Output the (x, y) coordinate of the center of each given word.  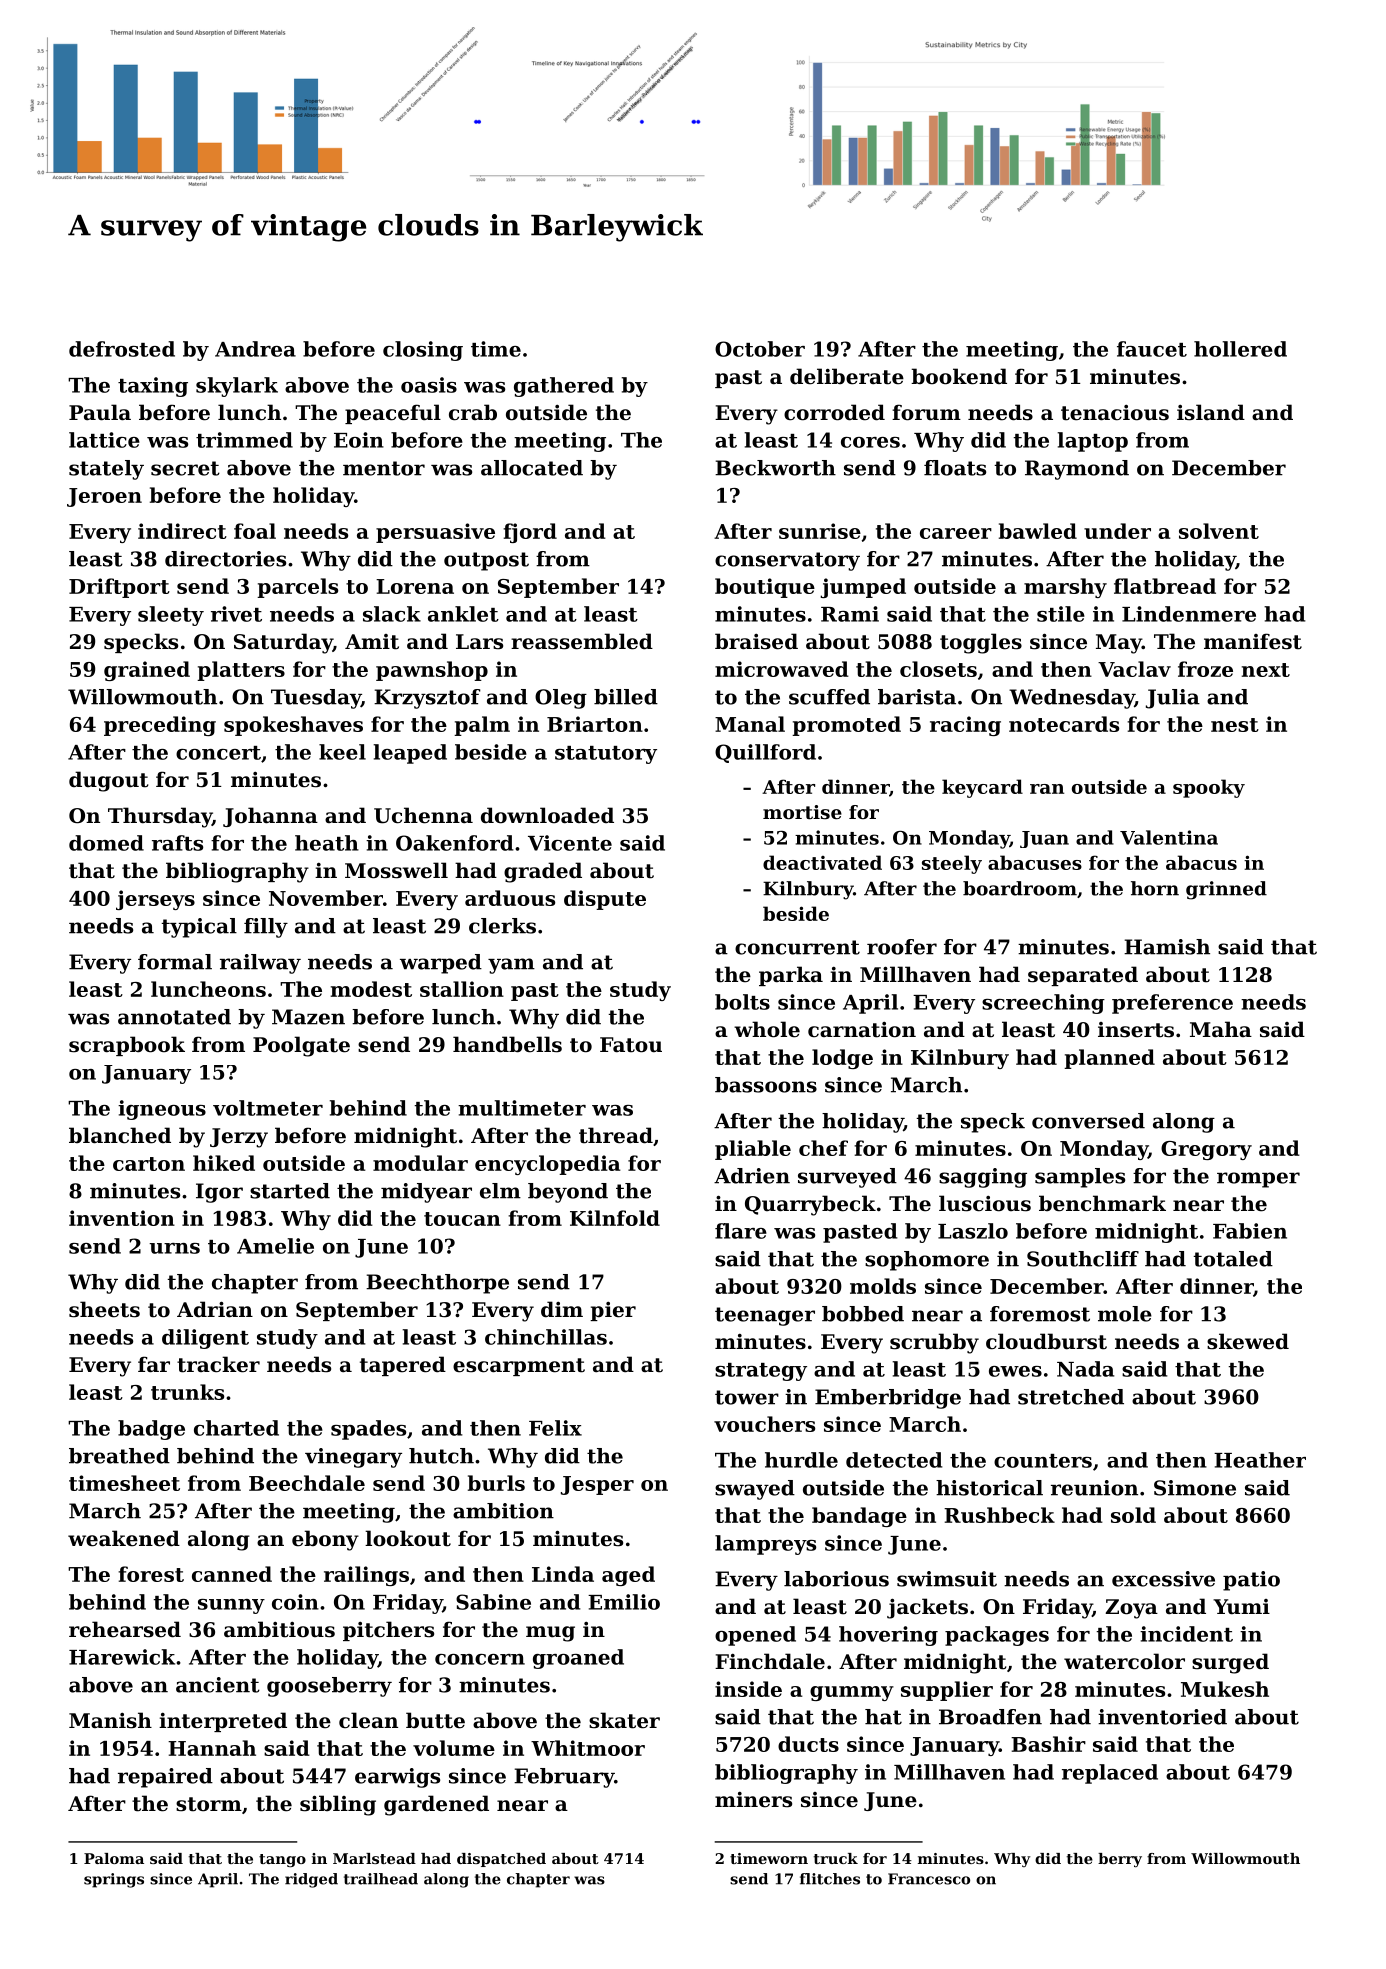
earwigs (397, 1778)
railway (260, 964)
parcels (297, 588)
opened (755, 1636)
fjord (530, 533)
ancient (218, 1685)
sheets (104, 1309)
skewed (1248, 1341)
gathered (564, 387)
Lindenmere (1189, 614)
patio (1251, 1581)
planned (1109, 1059)
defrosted (122, 349)
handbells (507, 1044)
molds (883, 1286)
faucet (1152, 349)
